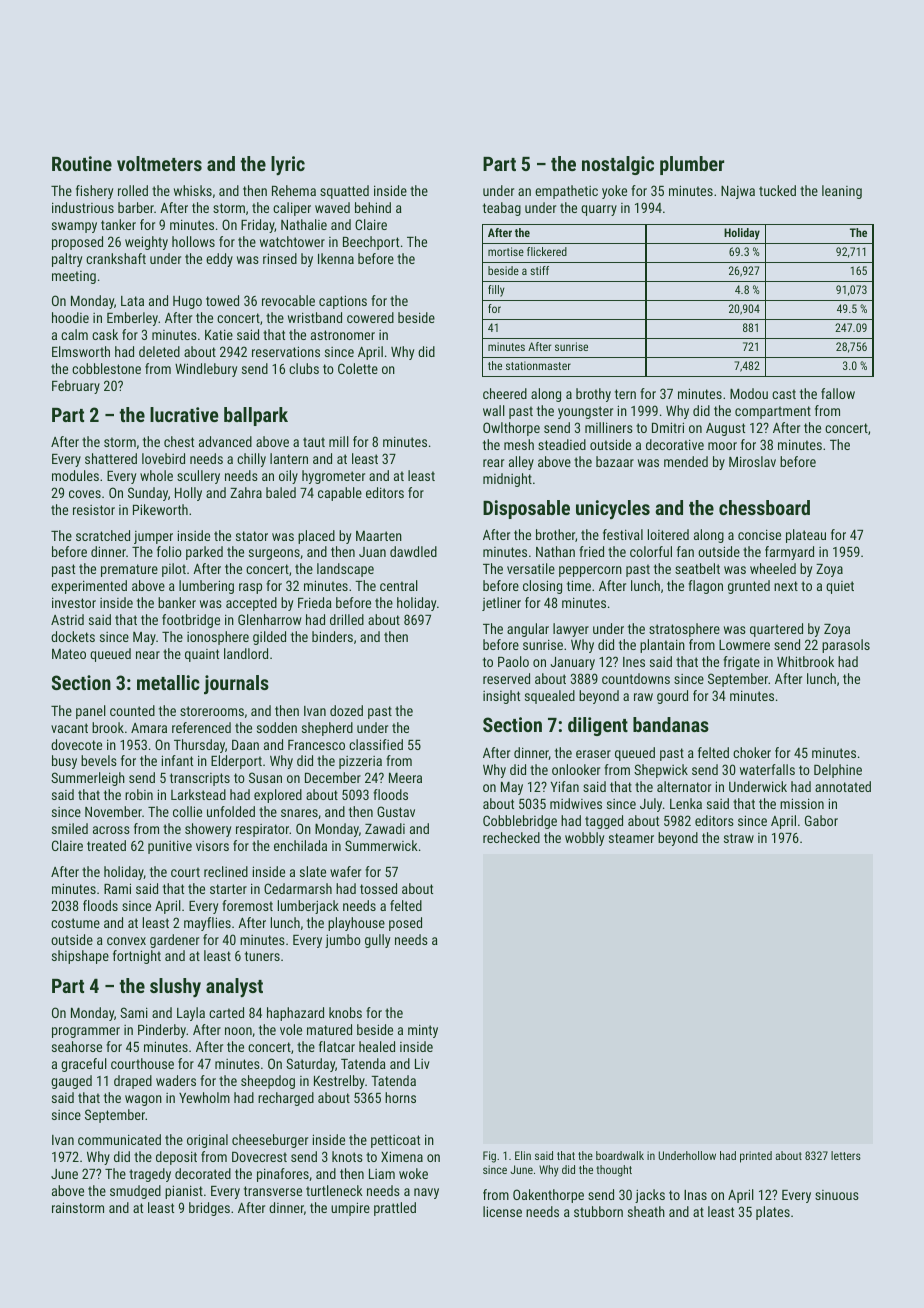 The image size is (924, 1308). Describe the element at coordinates (82, 163) in the screenshot. I see `Routine` at that location.
